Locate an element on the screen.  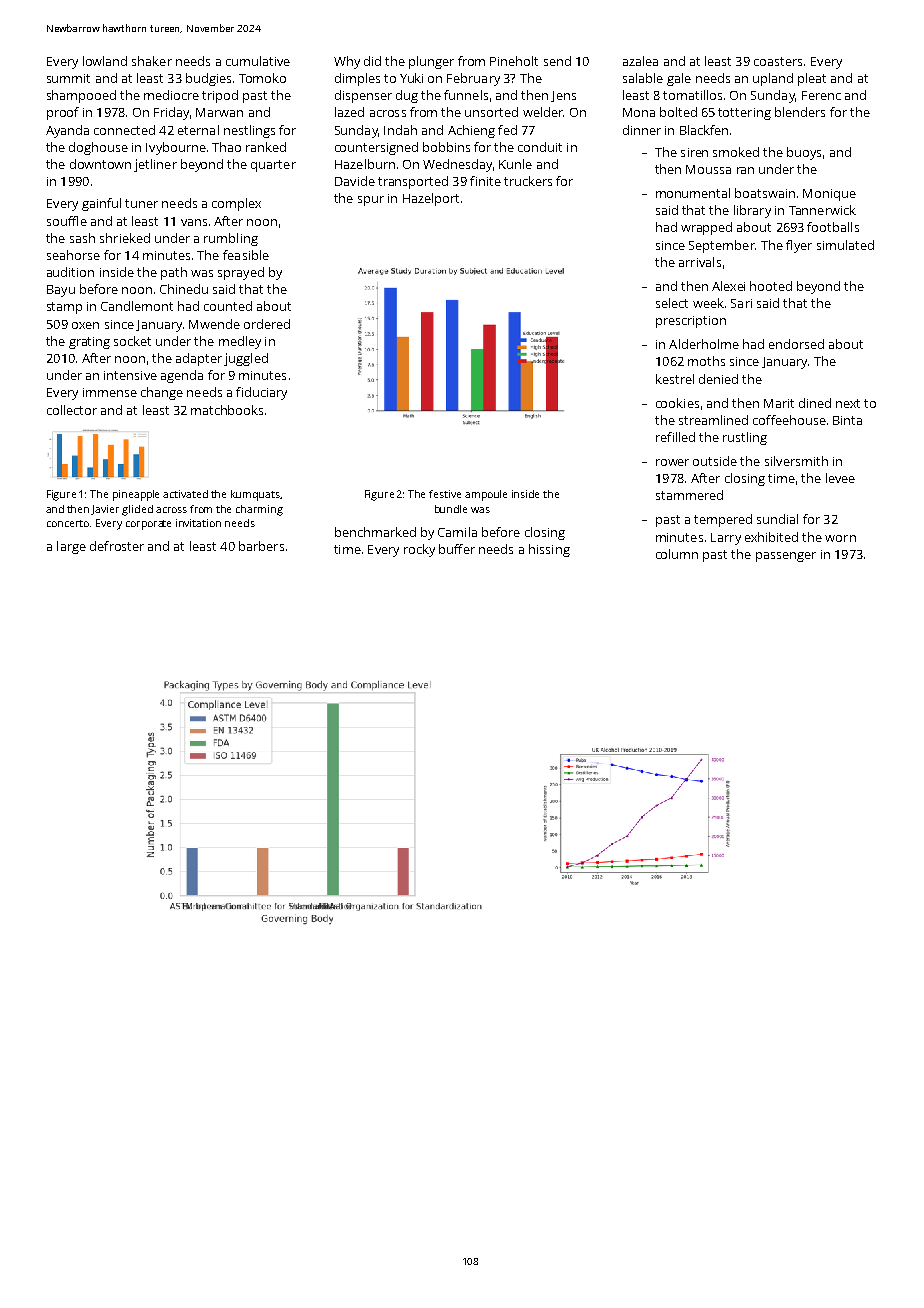
gale is located at coordinates (679, 79).
